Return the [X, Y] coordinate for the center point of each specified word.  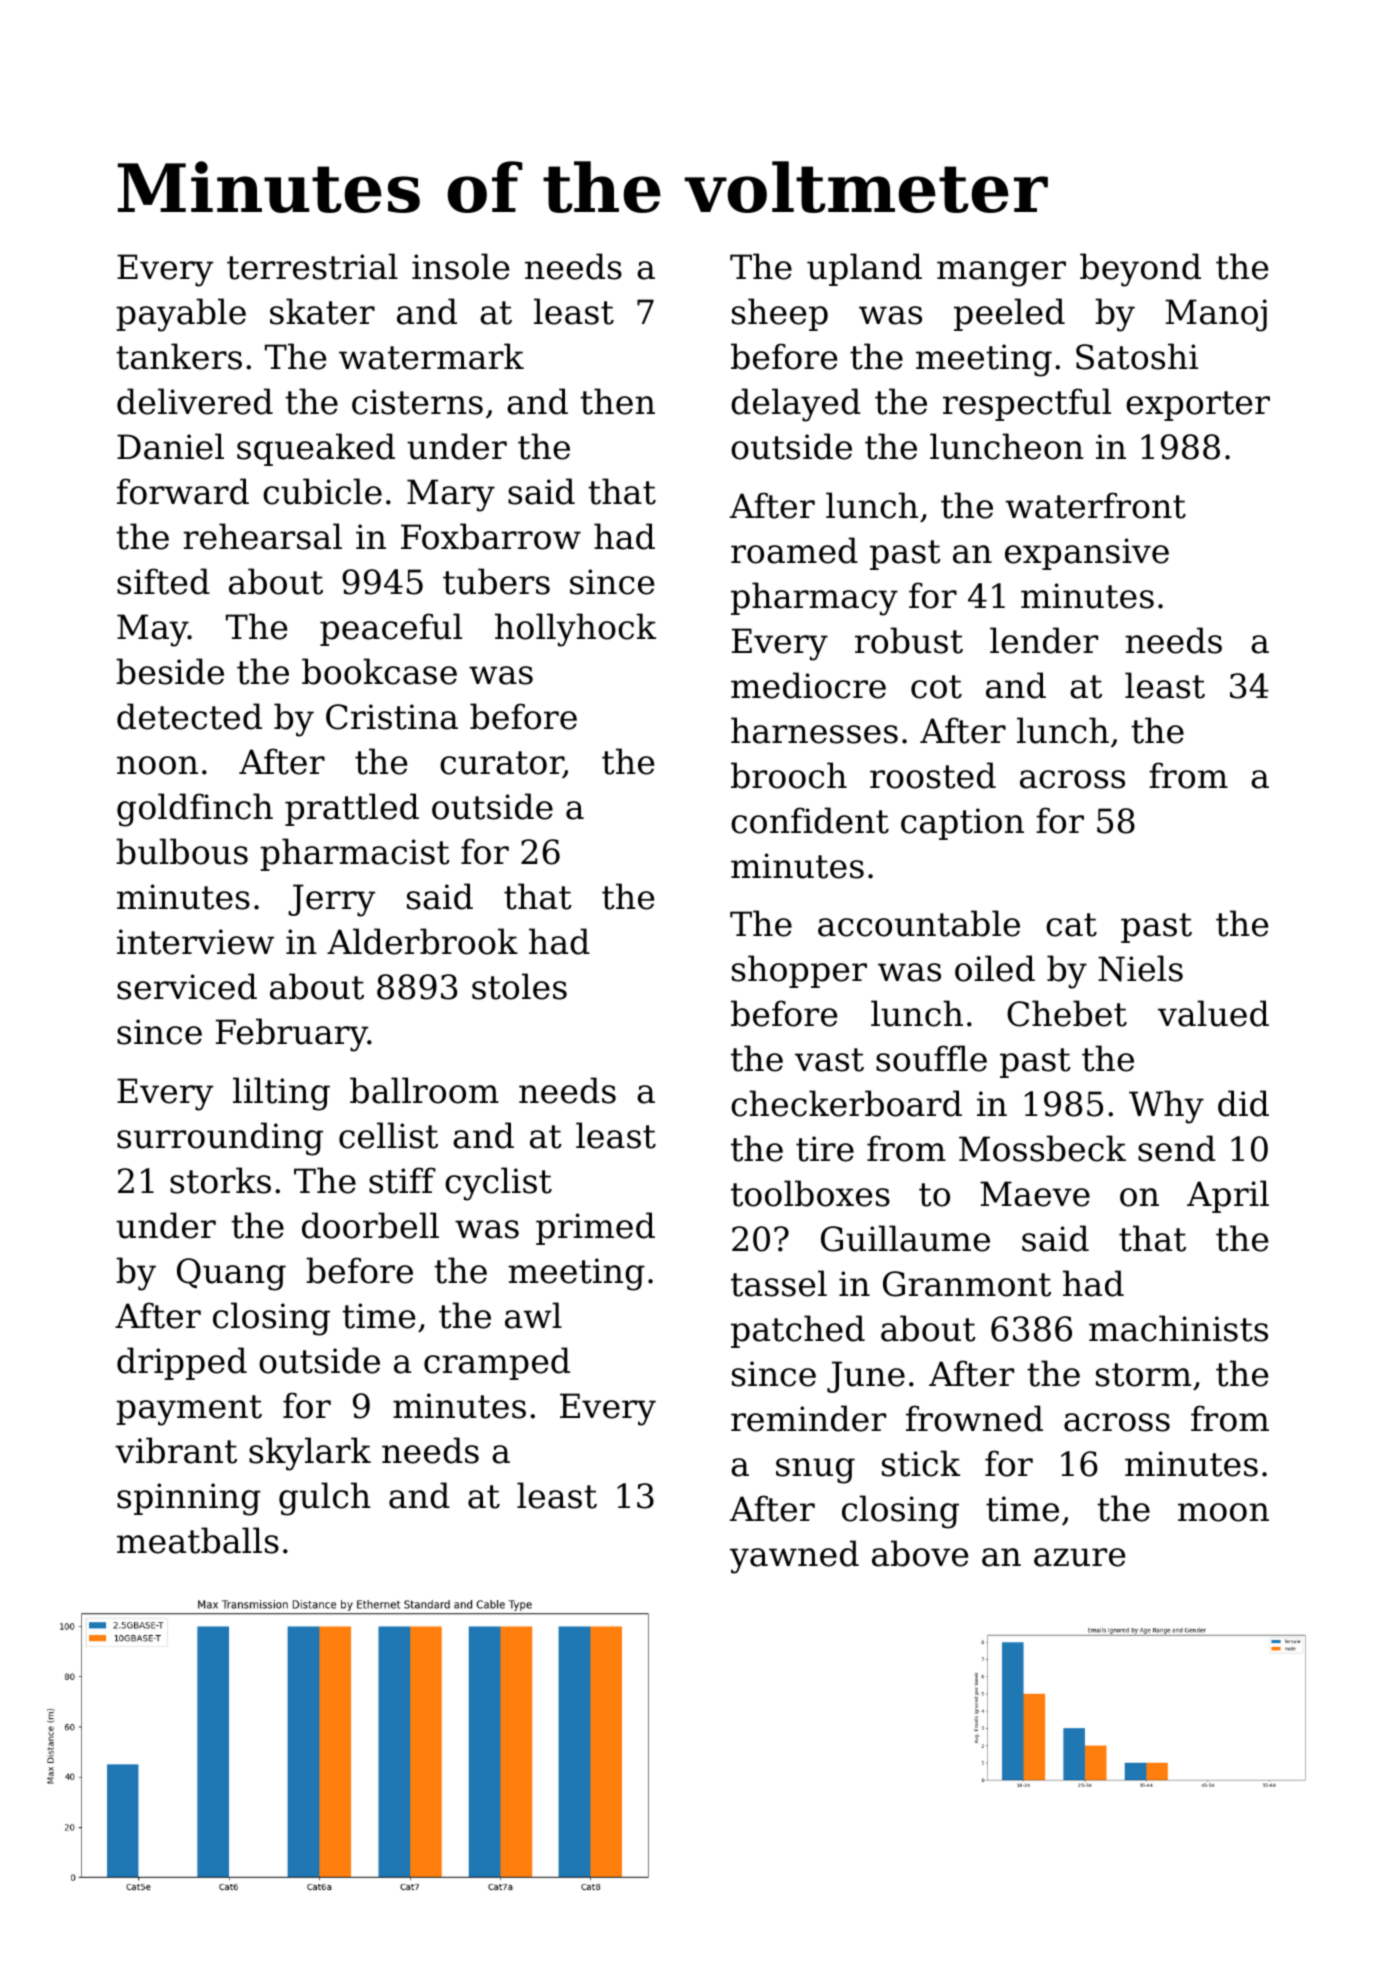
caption [962, 824]
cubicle [322, 491]
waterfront [1096, 505]
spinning [189, 1499]
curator [501, 764]
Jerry [331, 900]
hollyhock [575, 630]
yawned [794, 1557]
